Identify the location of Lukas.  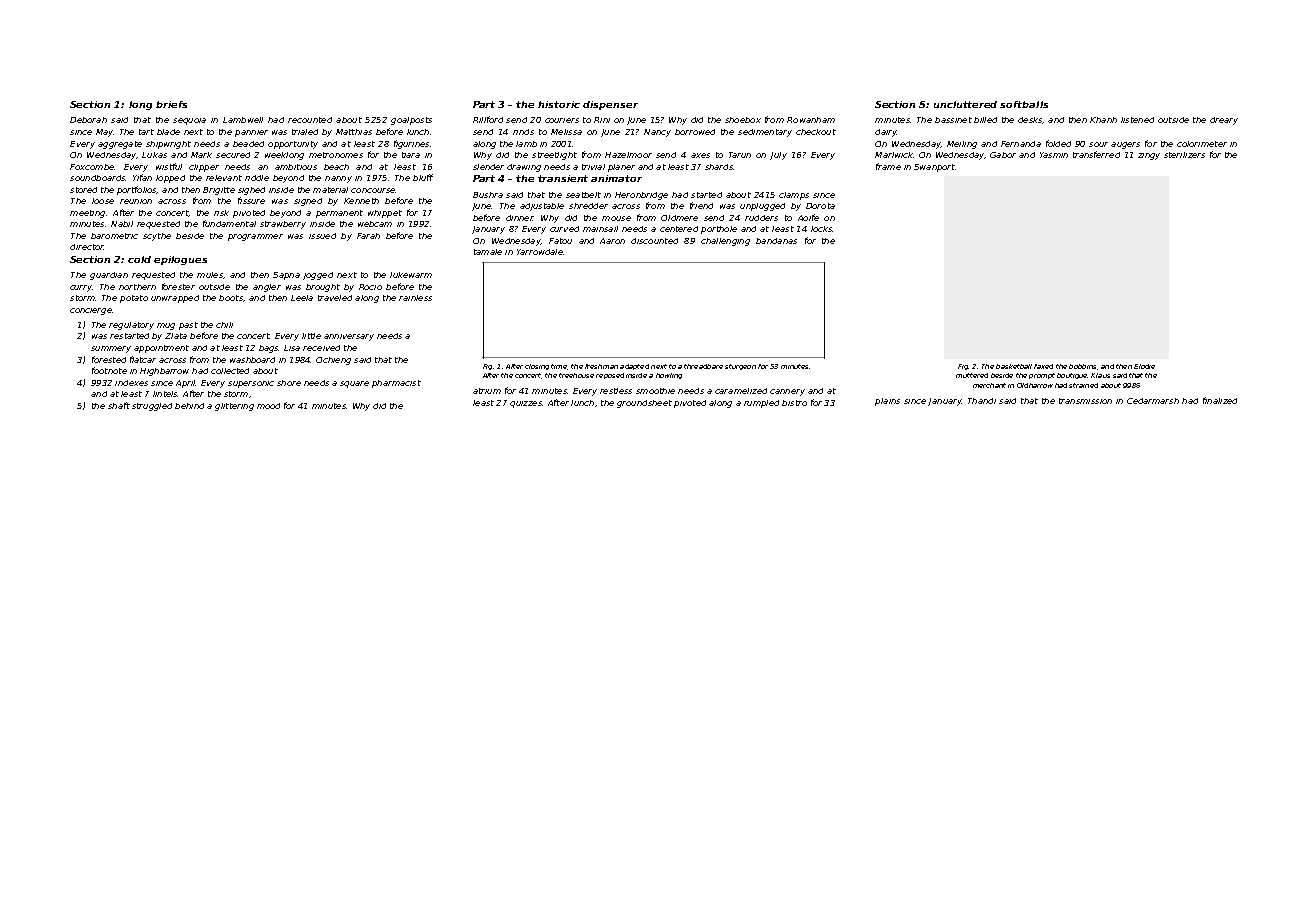
(154, 155).
